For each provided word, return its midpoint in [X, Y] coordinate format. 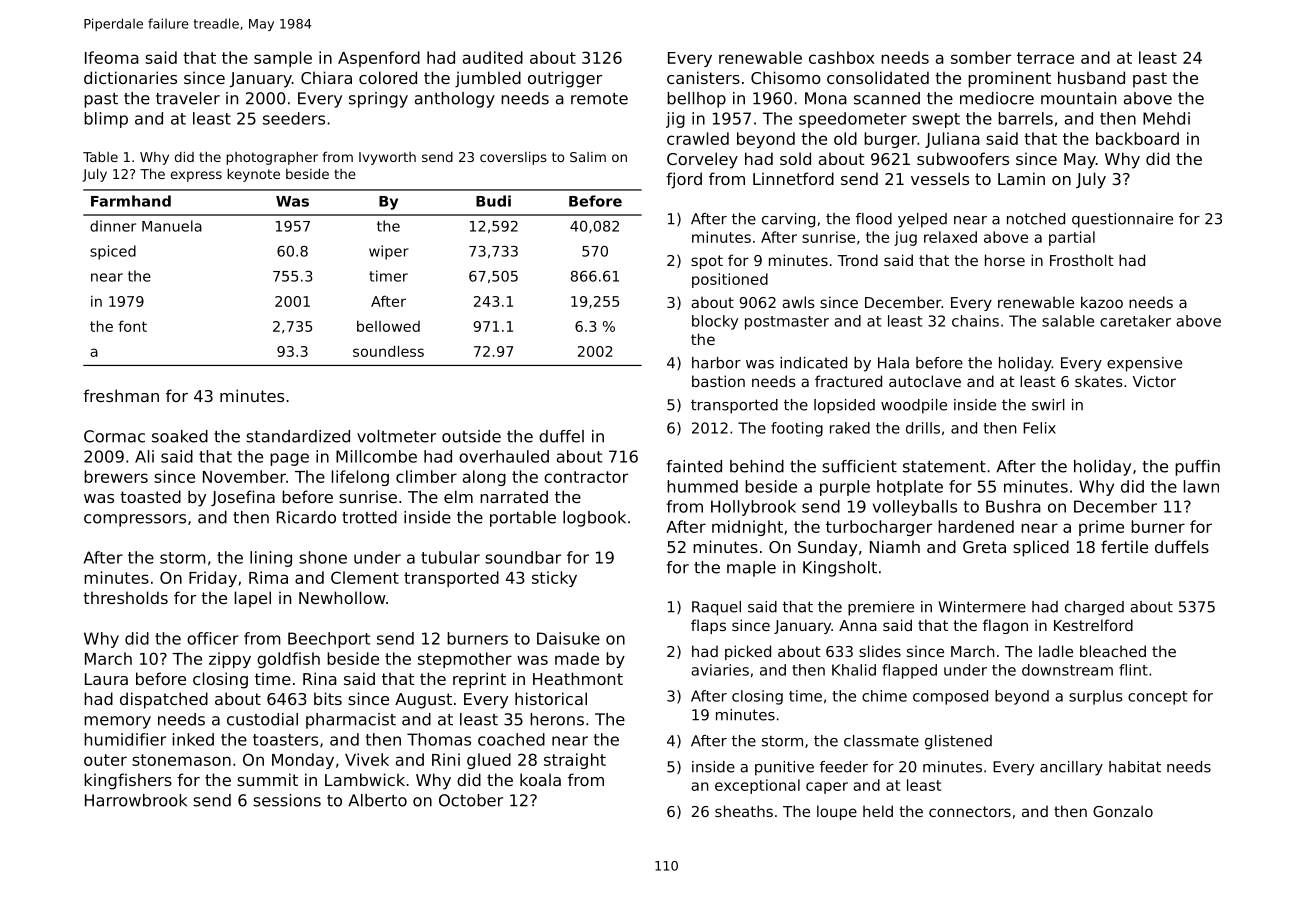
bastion [718, 381]
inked [193, 739]
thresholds [125, 597]
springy [378, 100]
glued [489, 761]
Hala [893, 363]
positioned [730, 280]
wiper [389, 252]
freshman [121, 395]
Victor [1154, 381]
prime [1101, 528]
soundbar [523, 557]
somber [981, 57]
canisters [703, 77]
